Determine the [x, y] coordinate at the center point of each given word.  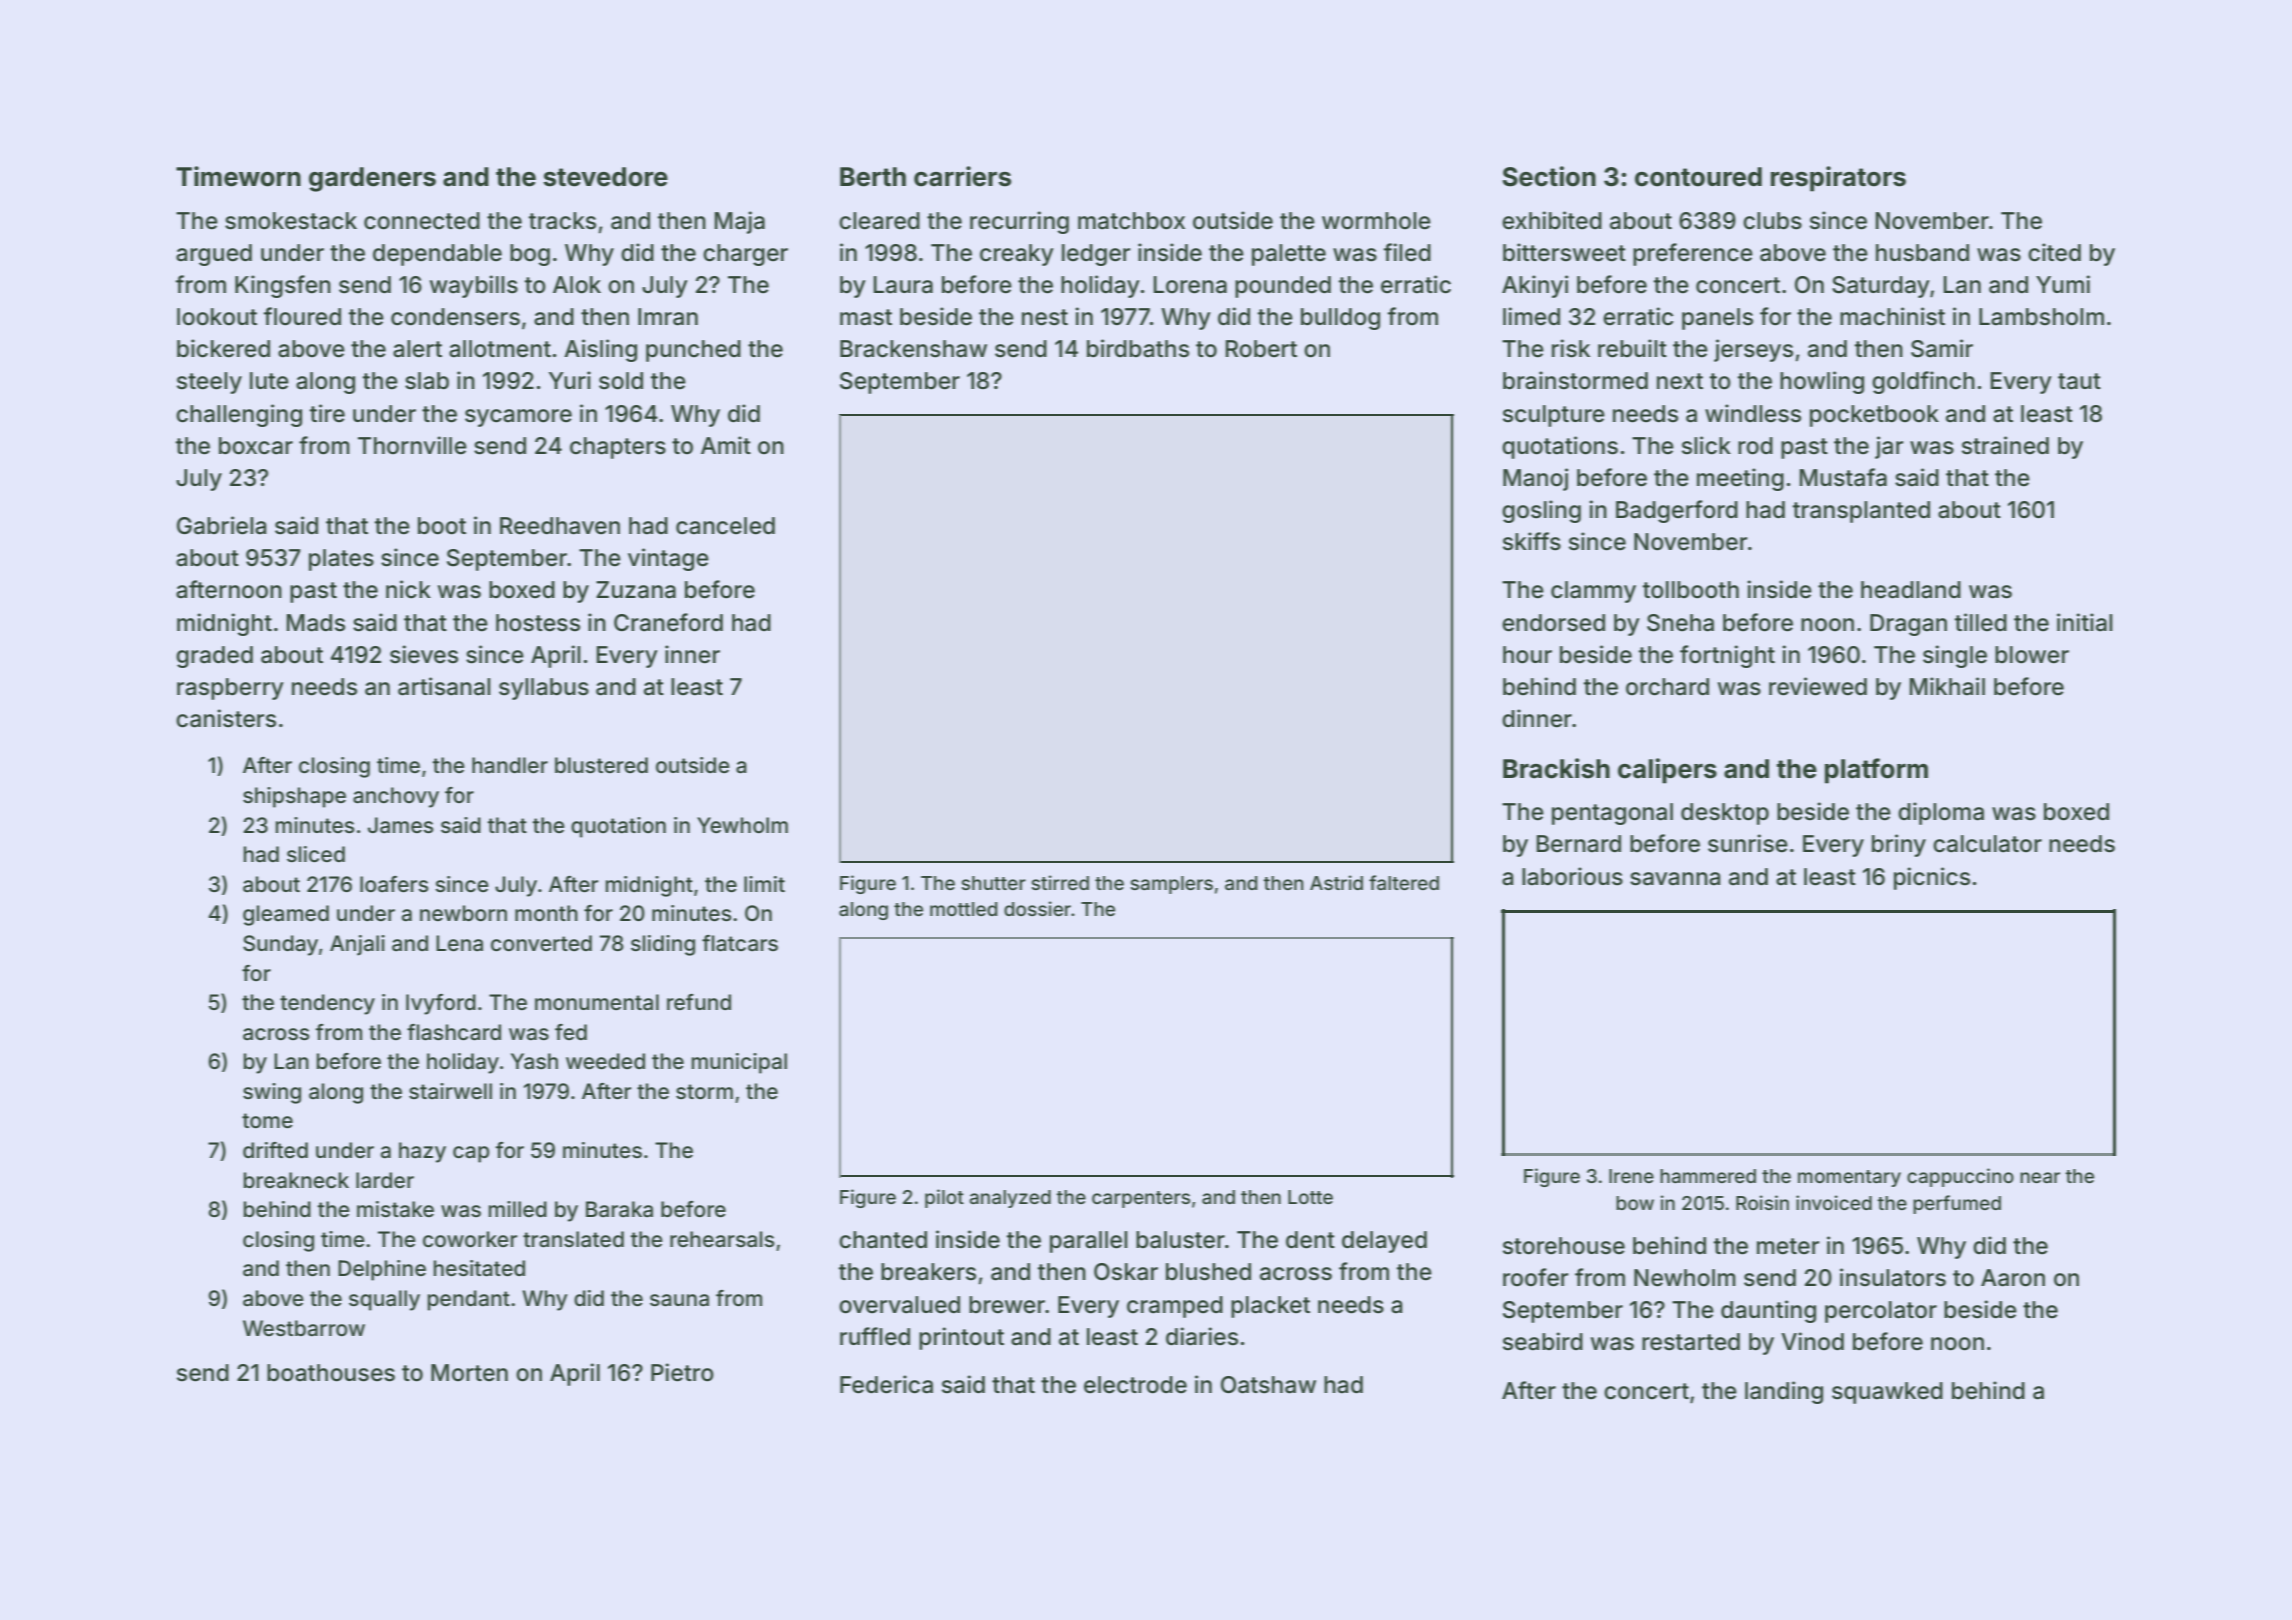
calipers [1667, 771]
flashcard [454, 1032]
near [2040, 1177]
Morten [469, 1373]
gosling [1541, 511]
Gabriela [221, 525]
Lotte [1310, 1197]
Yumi [2063, 284]
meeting [1740, 479]
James [401, 825]
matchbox [1131, 221]
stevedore [605, 177]
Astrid [1336, 882]
